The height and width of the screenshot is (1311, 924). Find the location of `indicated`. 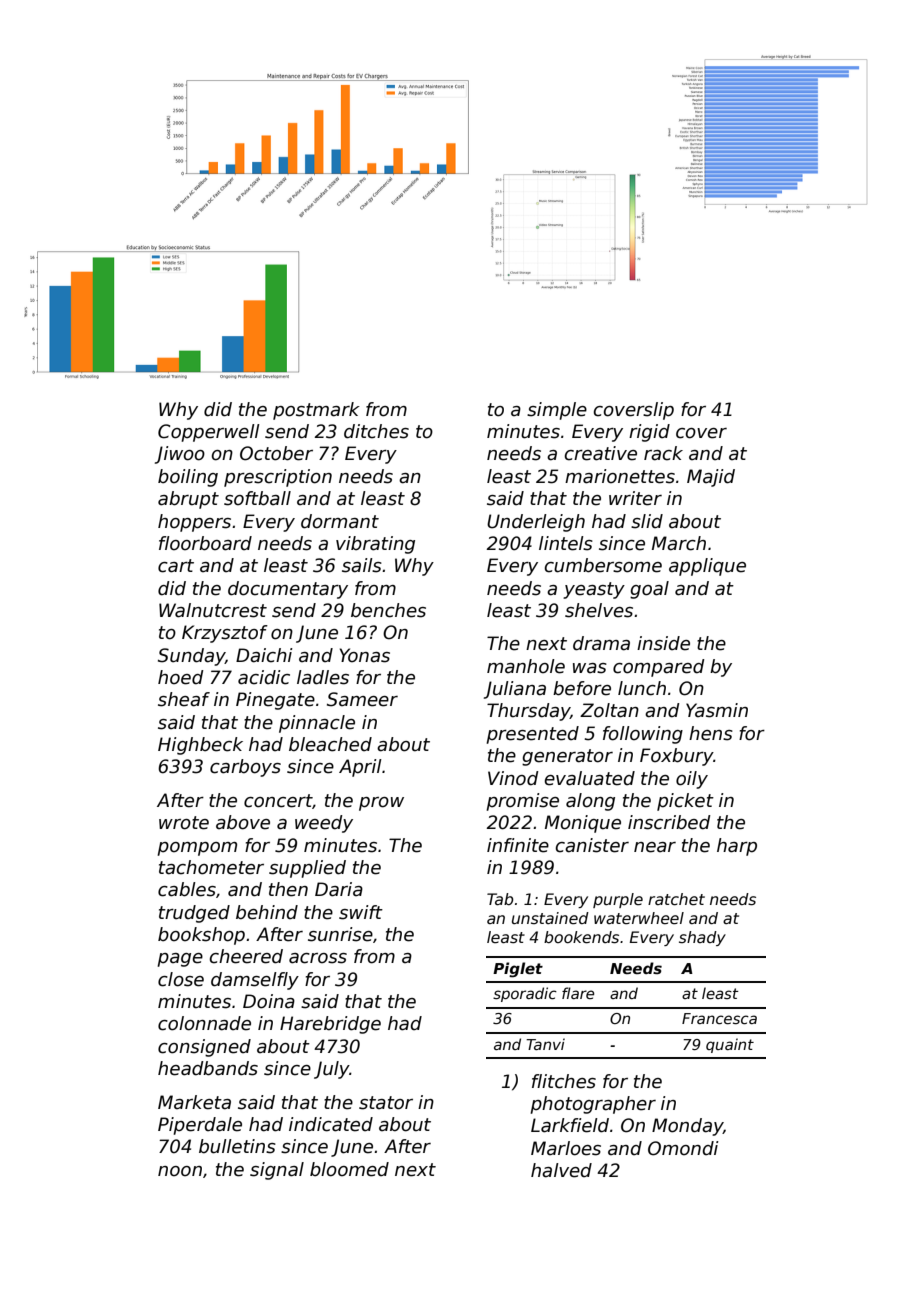

indicated is located at coordinates (331, 1124).
